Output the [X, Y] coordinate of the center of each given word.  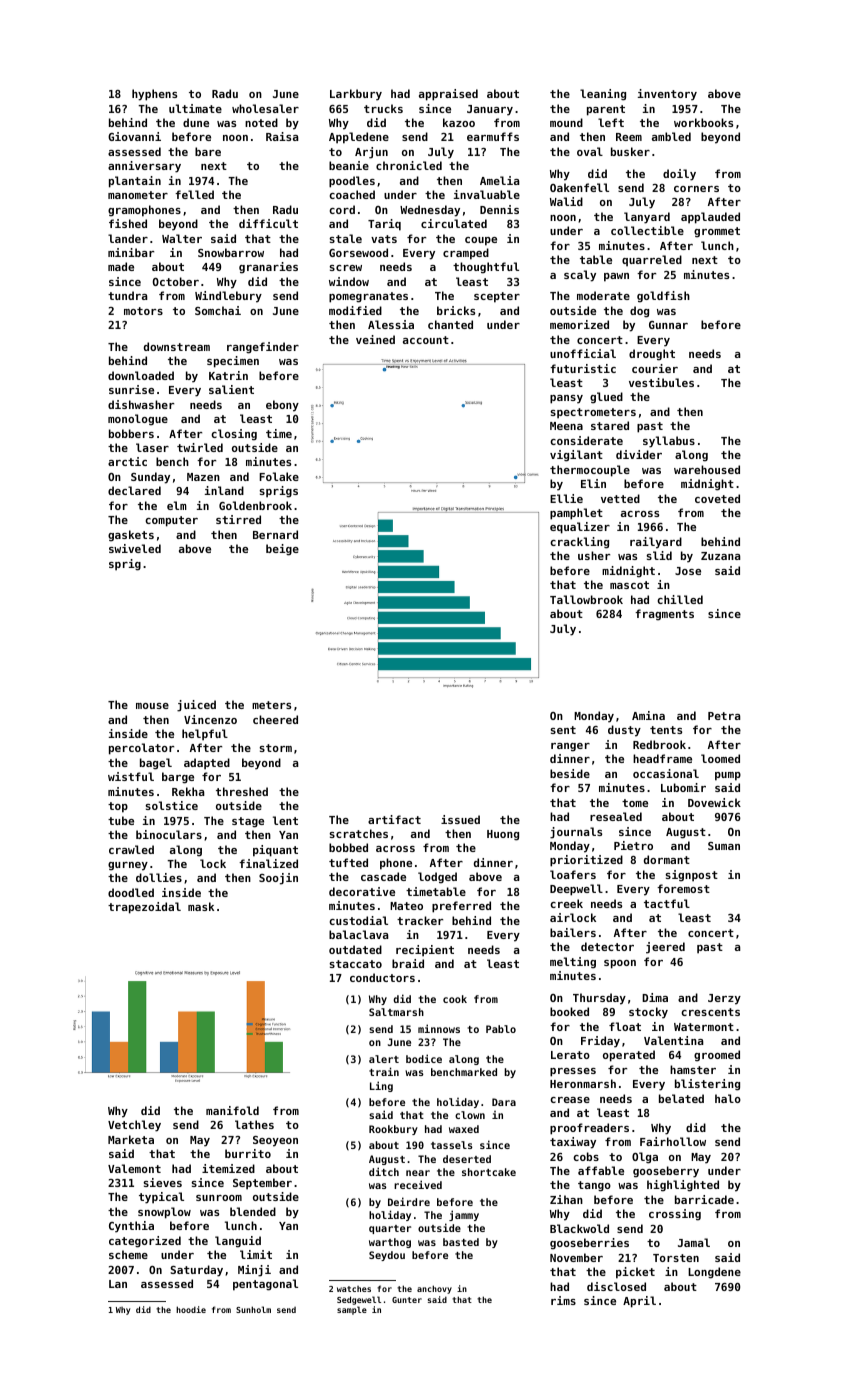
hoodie [191, 1309]
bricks [456, 310]
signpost [691, 876]
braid [408, 963]
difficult [268, 223]
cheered [275, 719]
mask [201, 906]
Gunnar [668, 325]
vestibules [661, 382]
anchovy [434, 1289]
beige [282, 550]
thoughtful [486, 268]
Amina [648, 715]
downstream [177, 346]
